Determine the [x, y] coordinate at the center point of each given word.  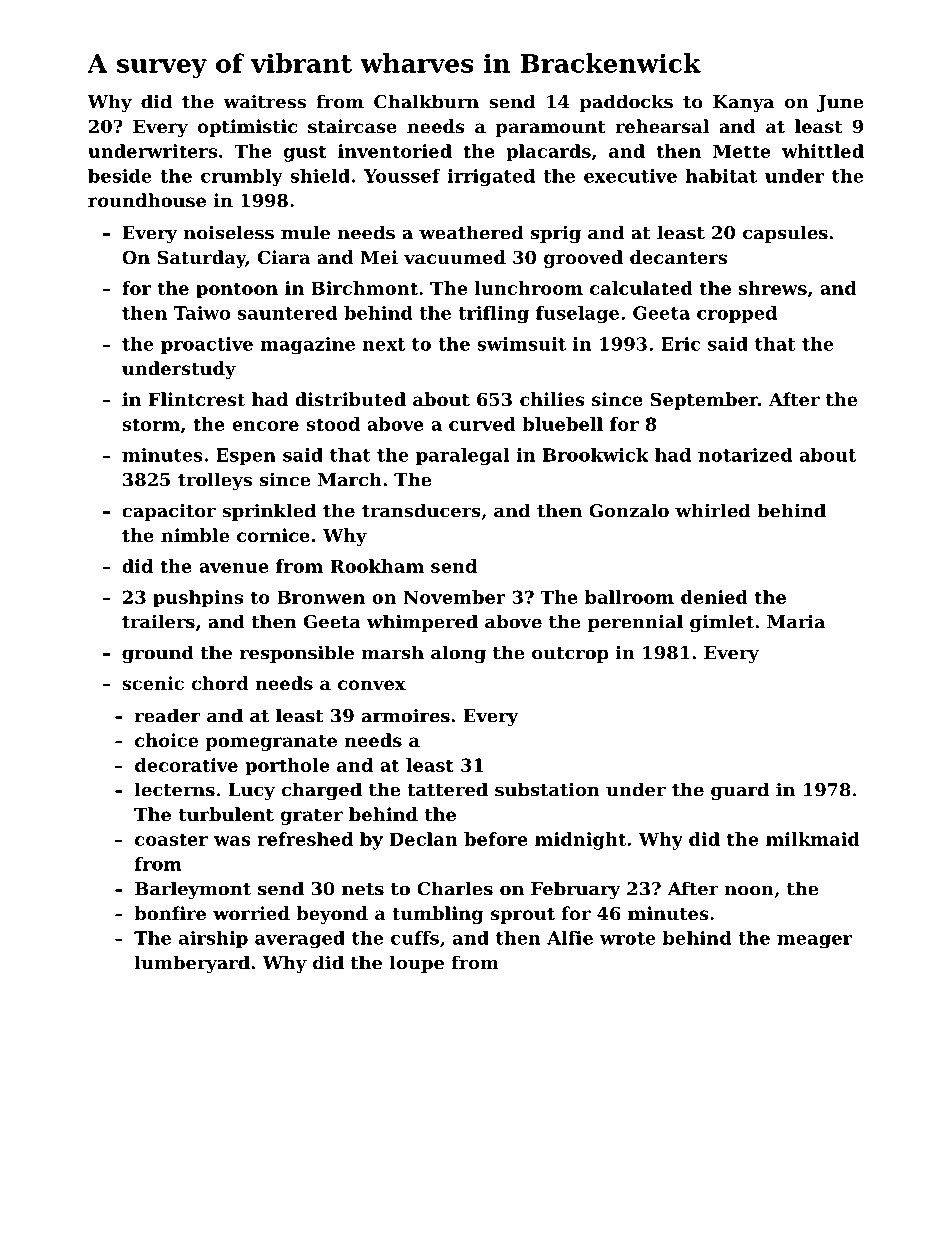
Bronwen [321, 597]
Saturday [201, 259]
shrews [773, 288]
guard [740, 791]
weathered [471, 232]
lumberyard [192, 964]
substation [547, 789]
